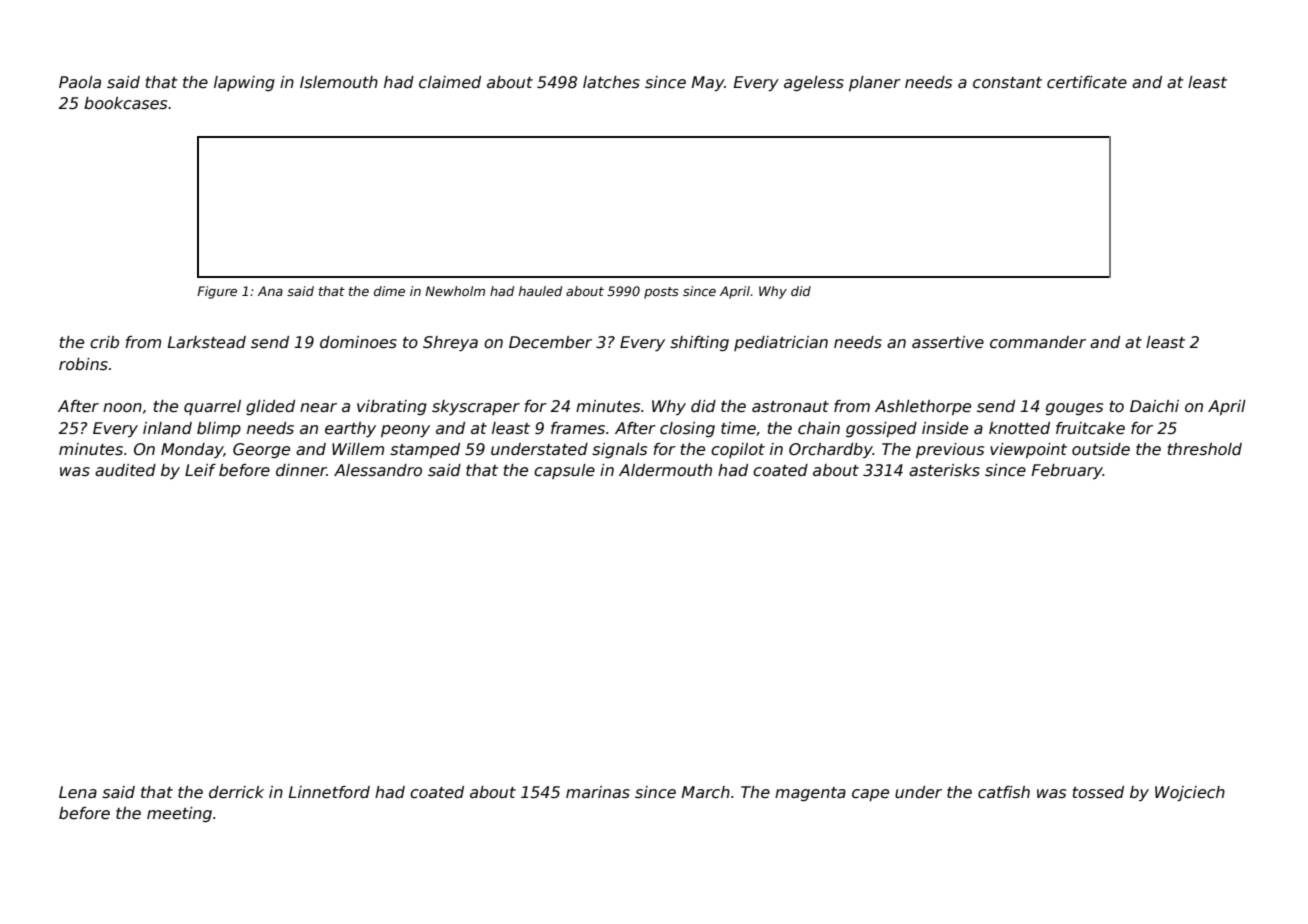 The width and height of the page is (1308, 924). What do you see at coordinates (1038, 342) in the page?
I see `commander` at bounding box center [1038, 342].
